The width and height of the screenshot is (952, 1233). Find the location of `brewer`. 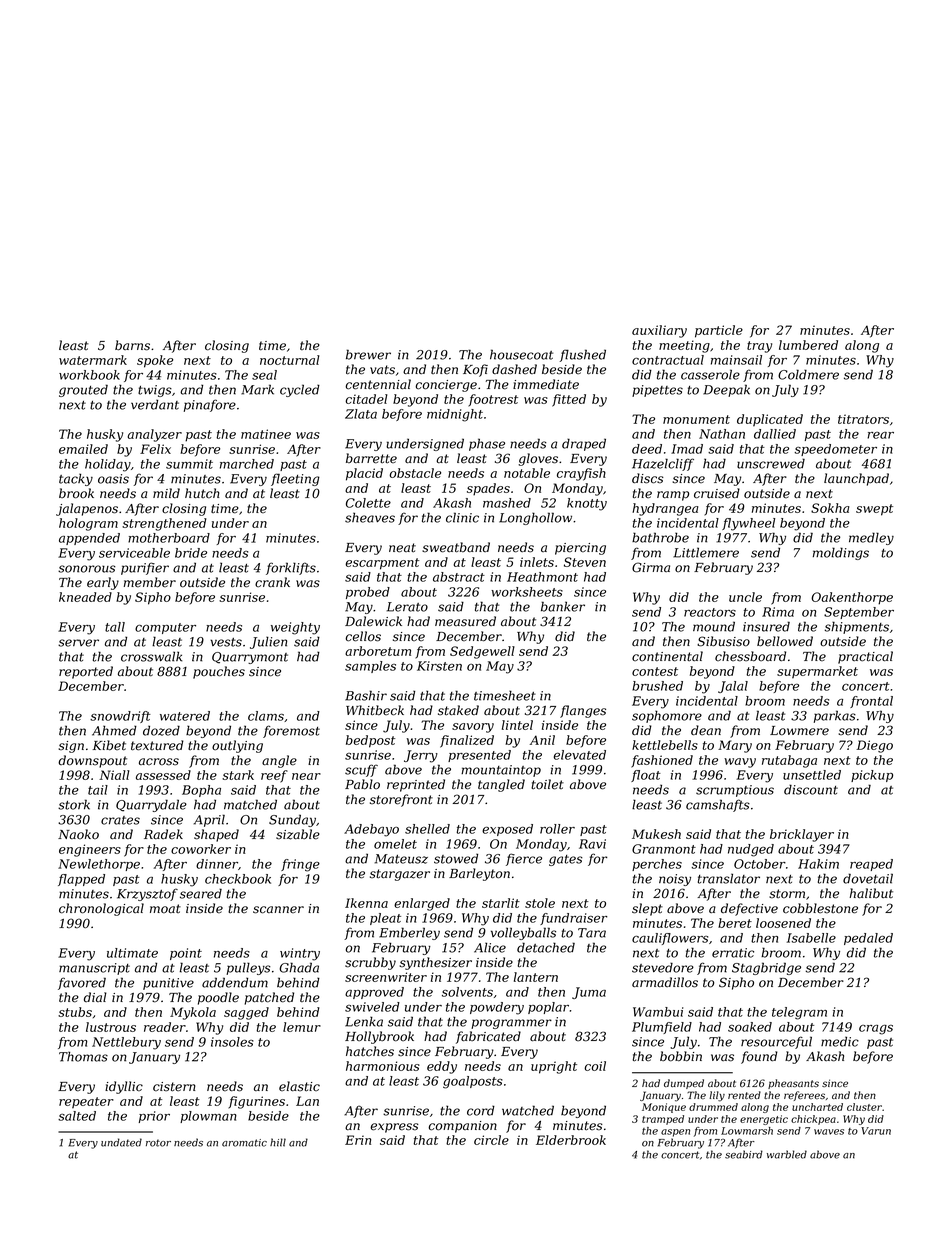

brewer is located at coordinates (368, 354).
